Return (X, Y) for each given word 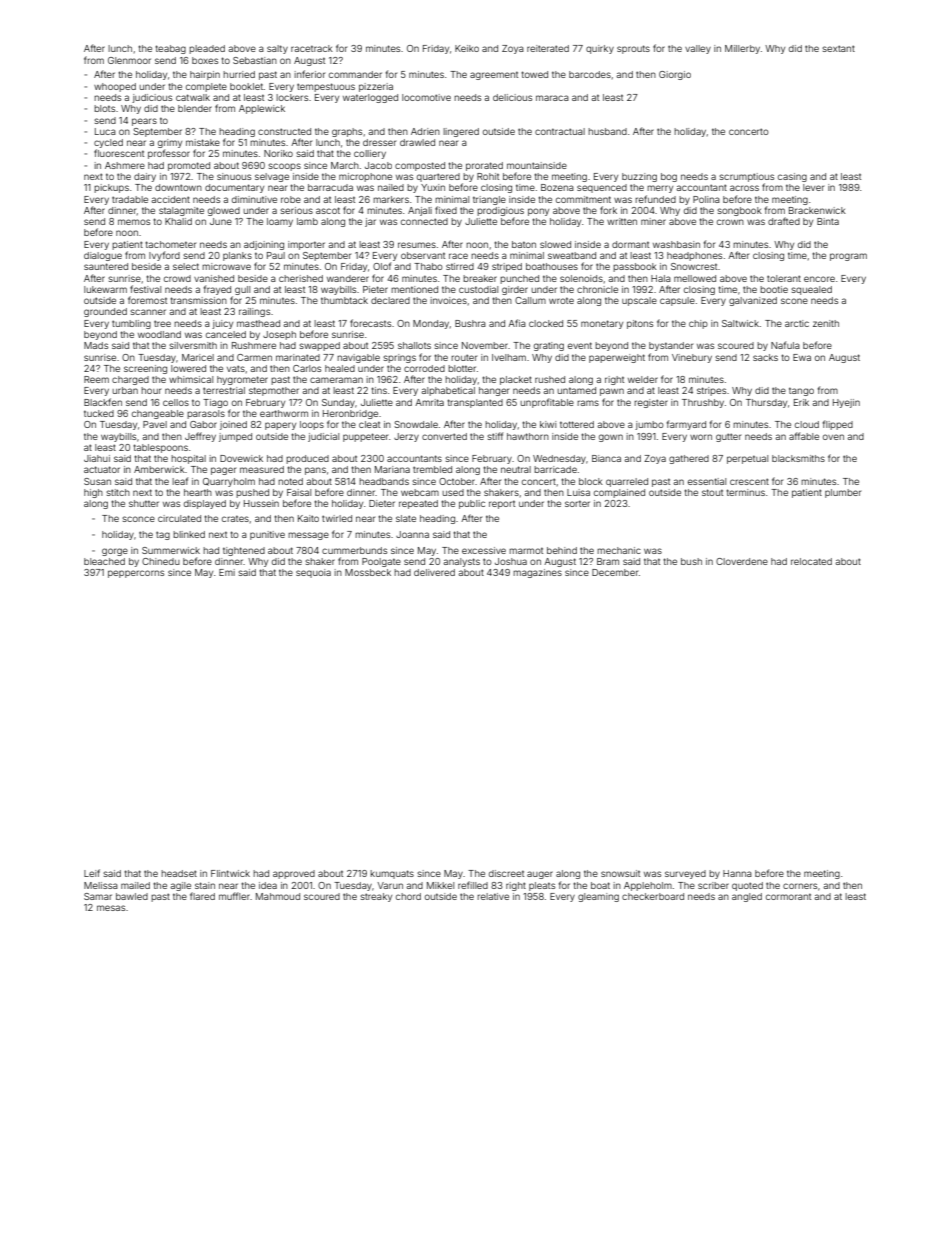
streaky (376, 897)
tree (162, 323)
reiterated (548, 48)
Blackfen (103, 402)
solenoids (581, 278)
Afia (517, 323)
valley (698, 49)
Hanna (737, 873)
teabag (170, 49)
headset (179, 873)
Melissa (101, 885)
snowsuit (620, 873)
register (651, 403)
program (848, 257)
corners (800, 886)
